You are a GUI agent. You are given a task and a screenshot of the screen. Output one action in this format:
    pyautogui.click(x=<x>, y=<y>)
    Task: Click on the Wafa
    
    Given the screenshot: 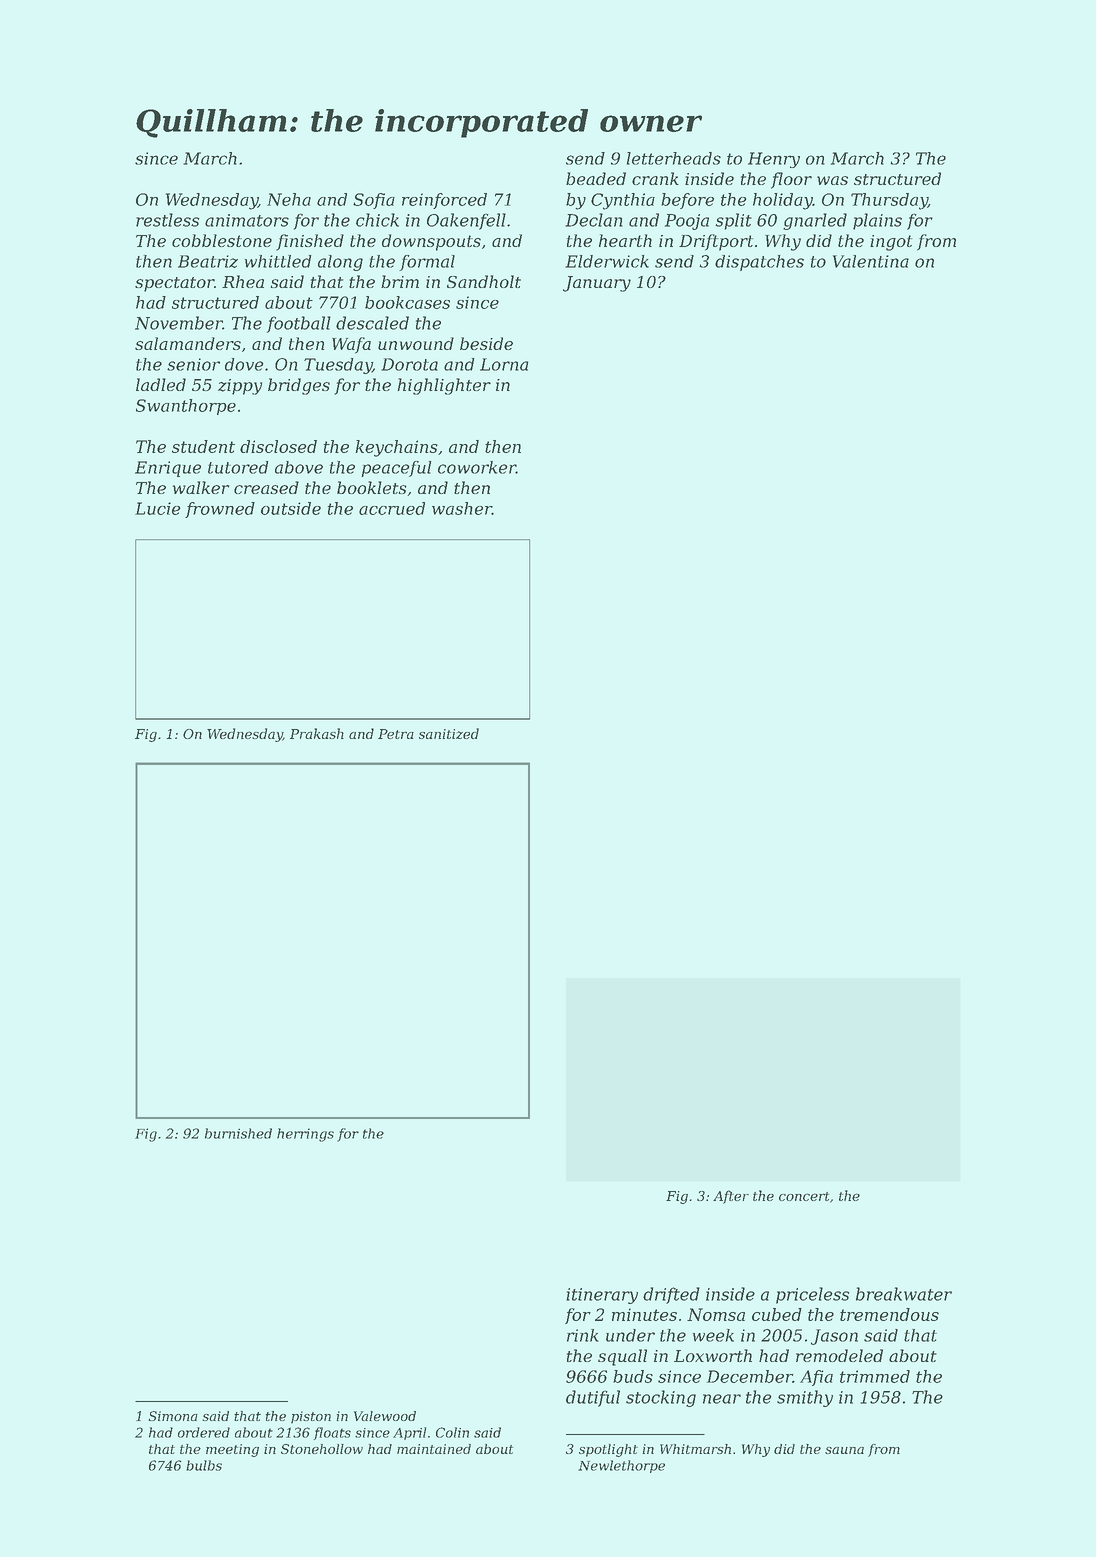 What is the action you would take?
    pyautogui.click(x=351, y=345)
